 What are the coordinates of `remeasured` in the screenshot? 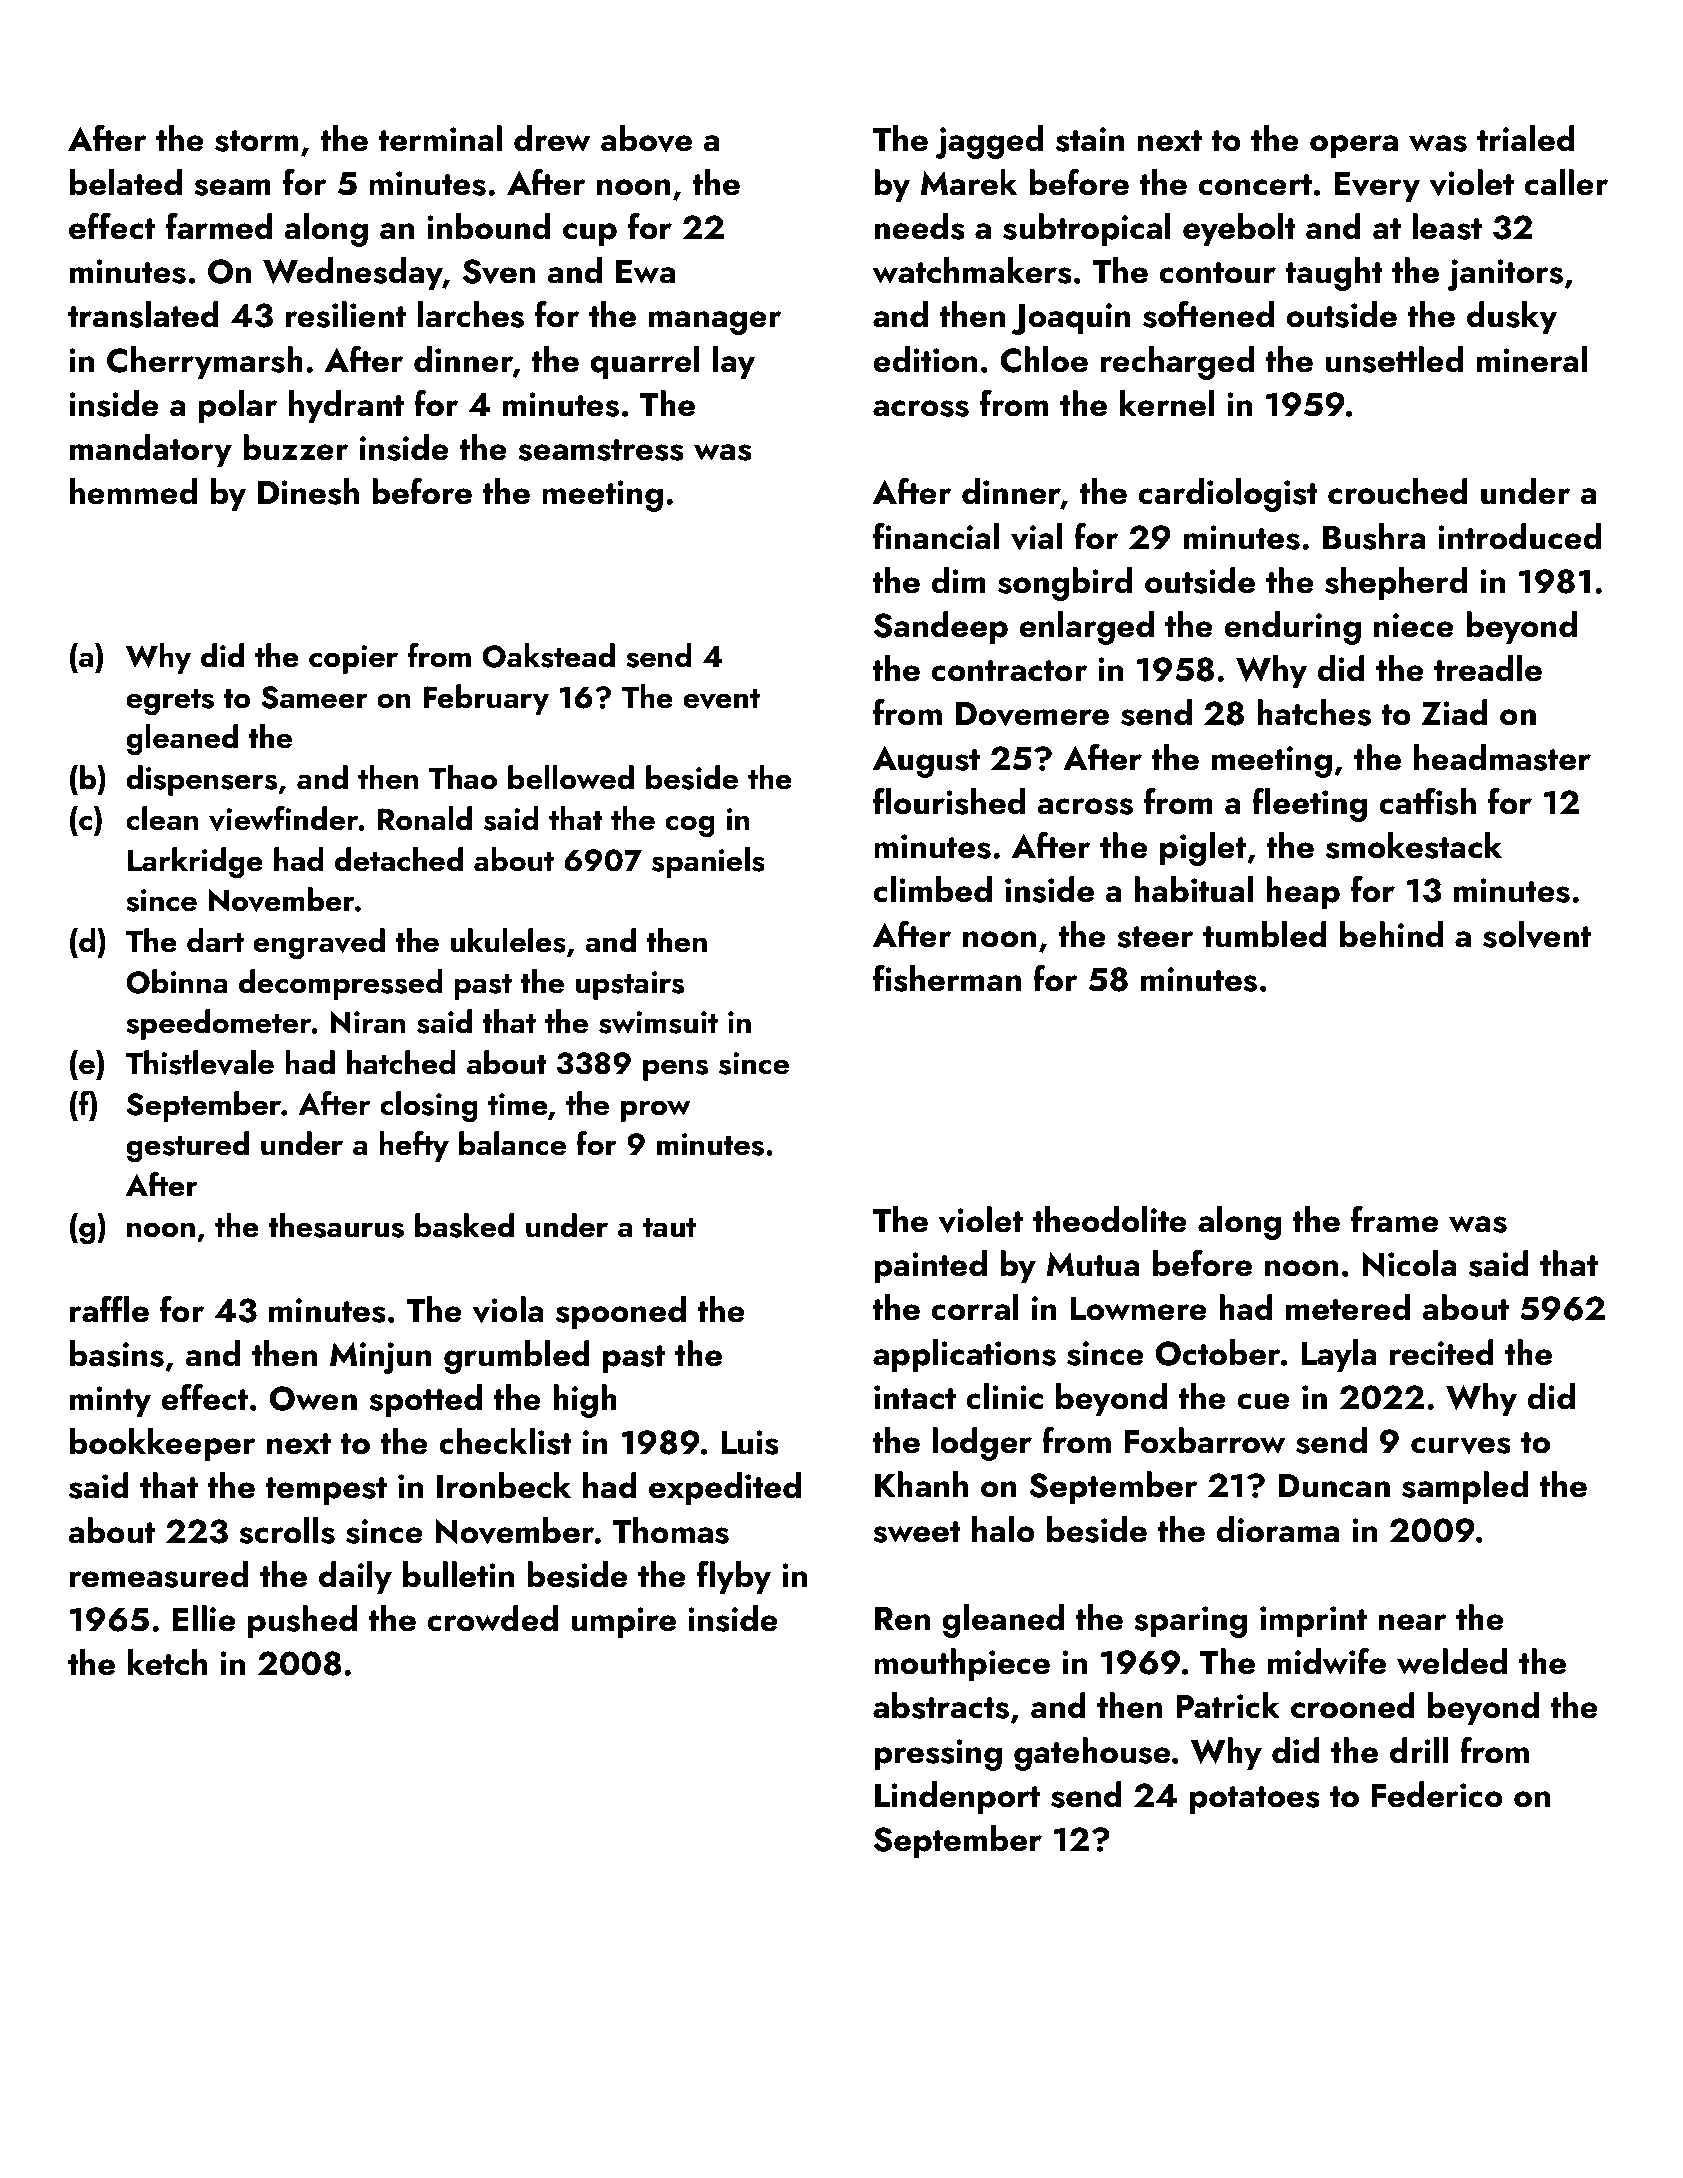 It's located at (159, 1574).
